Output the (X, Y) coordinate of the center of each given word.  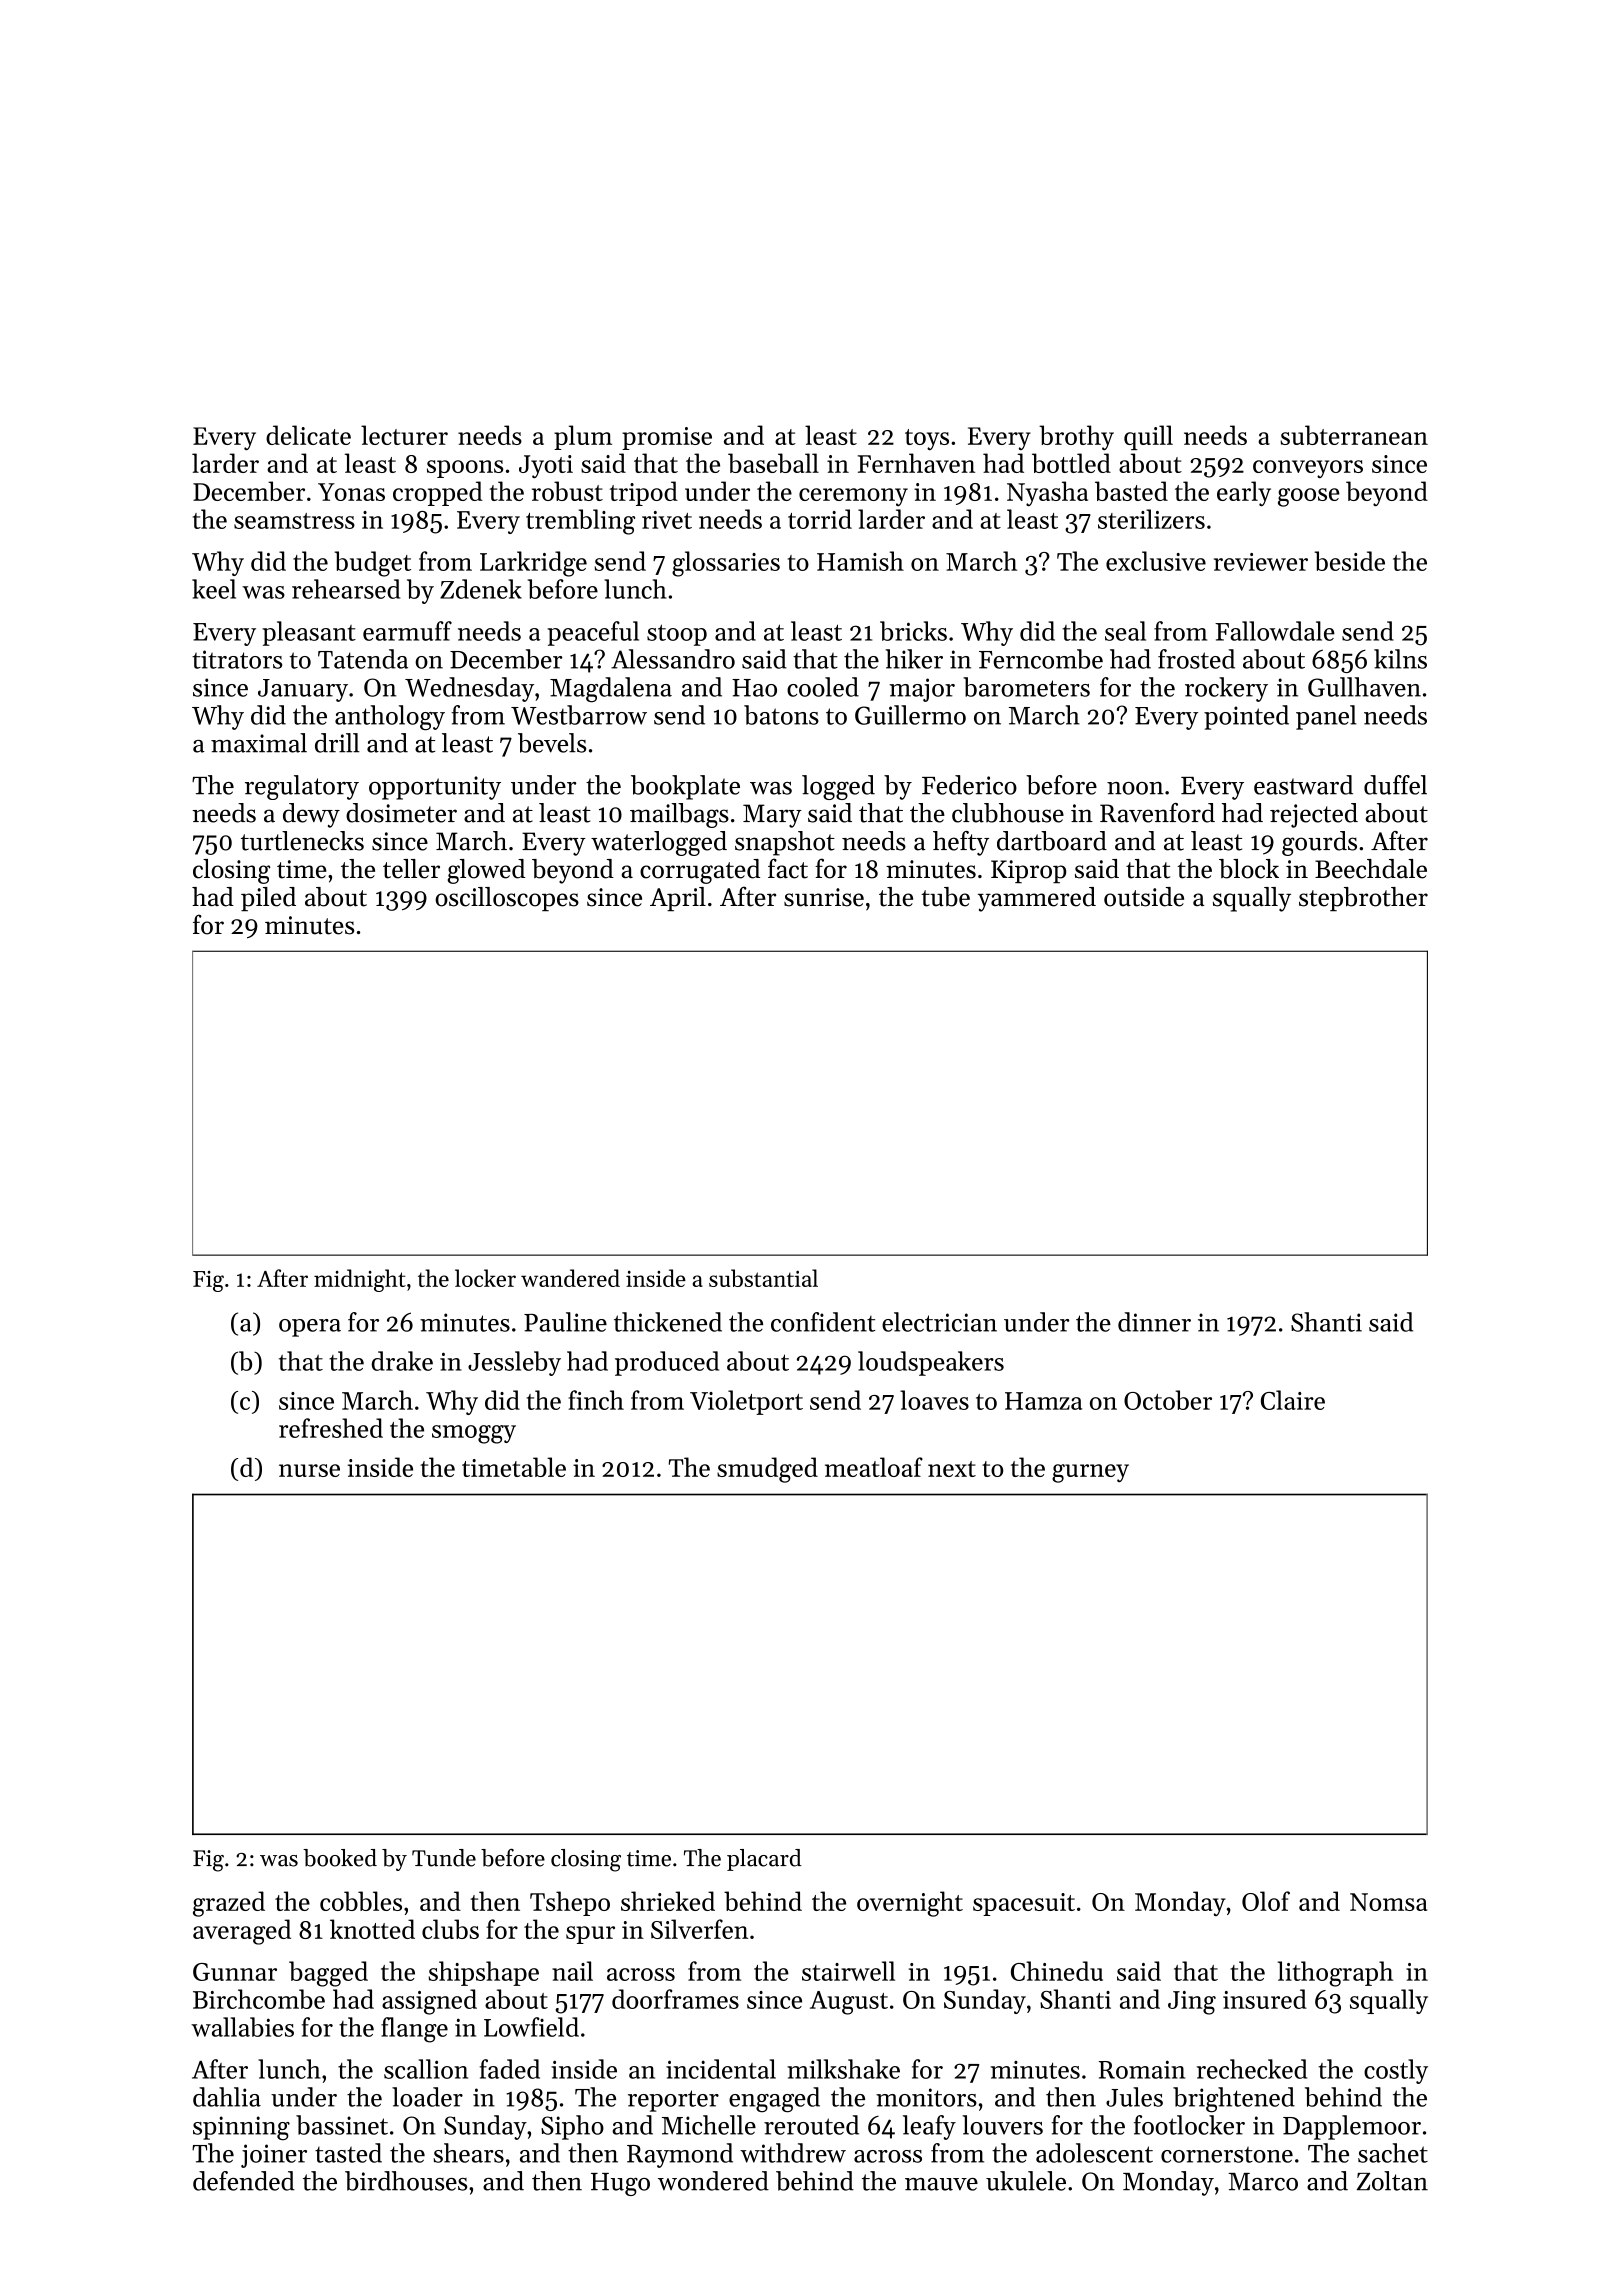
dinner (1154, 1322)
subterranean (1354, 435)
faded (510, 2069)
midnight (360, 1280)
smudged (767, 1470)
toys (927, 439)
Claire (1293, 1400)
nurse (309, 1470)
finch (596, 1400)
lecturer (404, 435)
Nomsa (1388, 1902)
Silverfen (699, 1929)
